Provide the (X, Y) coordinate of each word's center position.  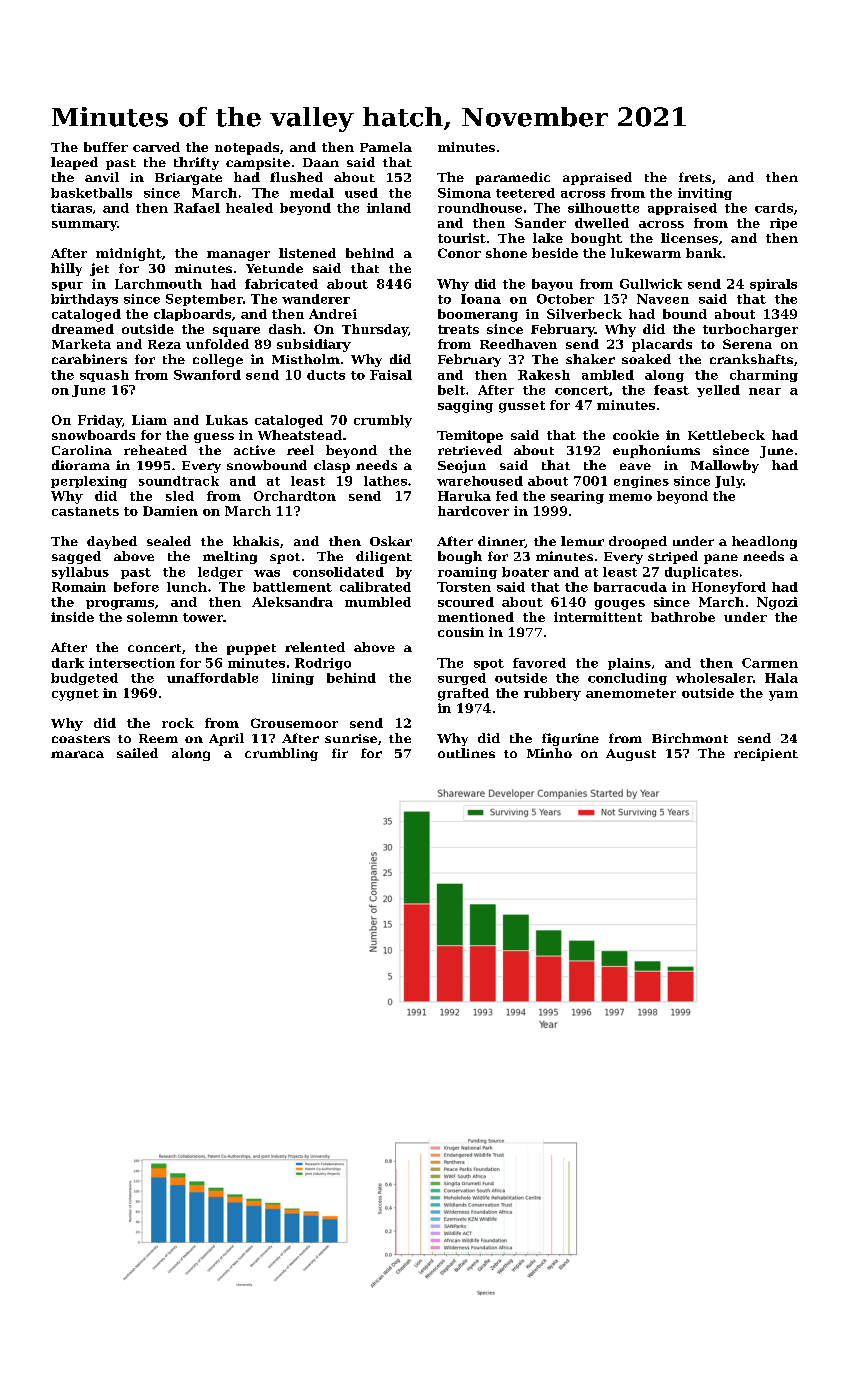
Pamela (386, 147)
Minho (549, 753)
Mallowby (725, 466)
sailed (137, 753)
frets (695, 177)
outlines (466, 753)
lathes (385, 481)
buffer (106, 147)
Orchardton (295, 496)
